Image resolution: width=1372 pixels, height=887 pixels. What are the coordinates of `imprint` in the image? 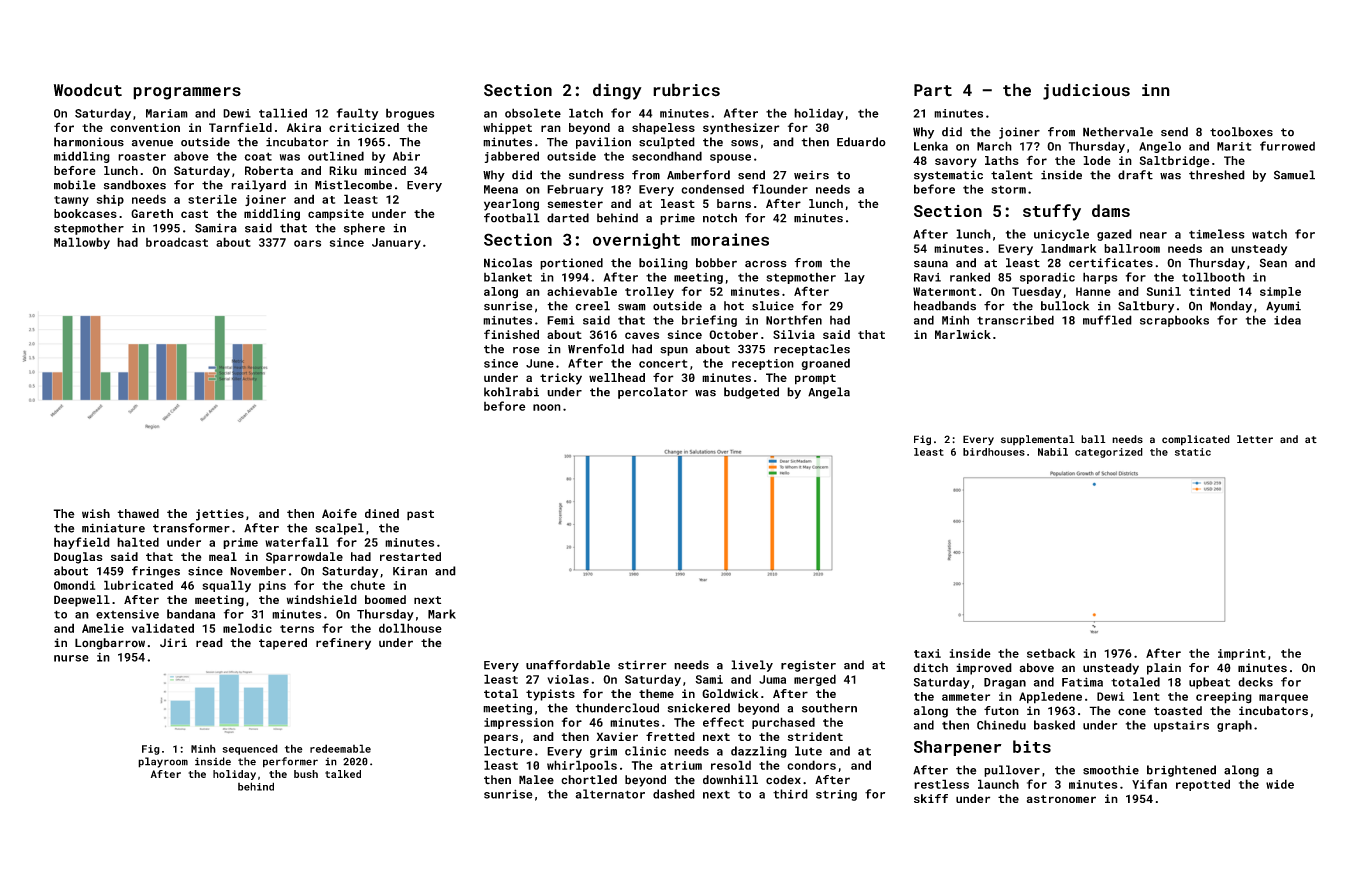 It's located at (1242, 654).
